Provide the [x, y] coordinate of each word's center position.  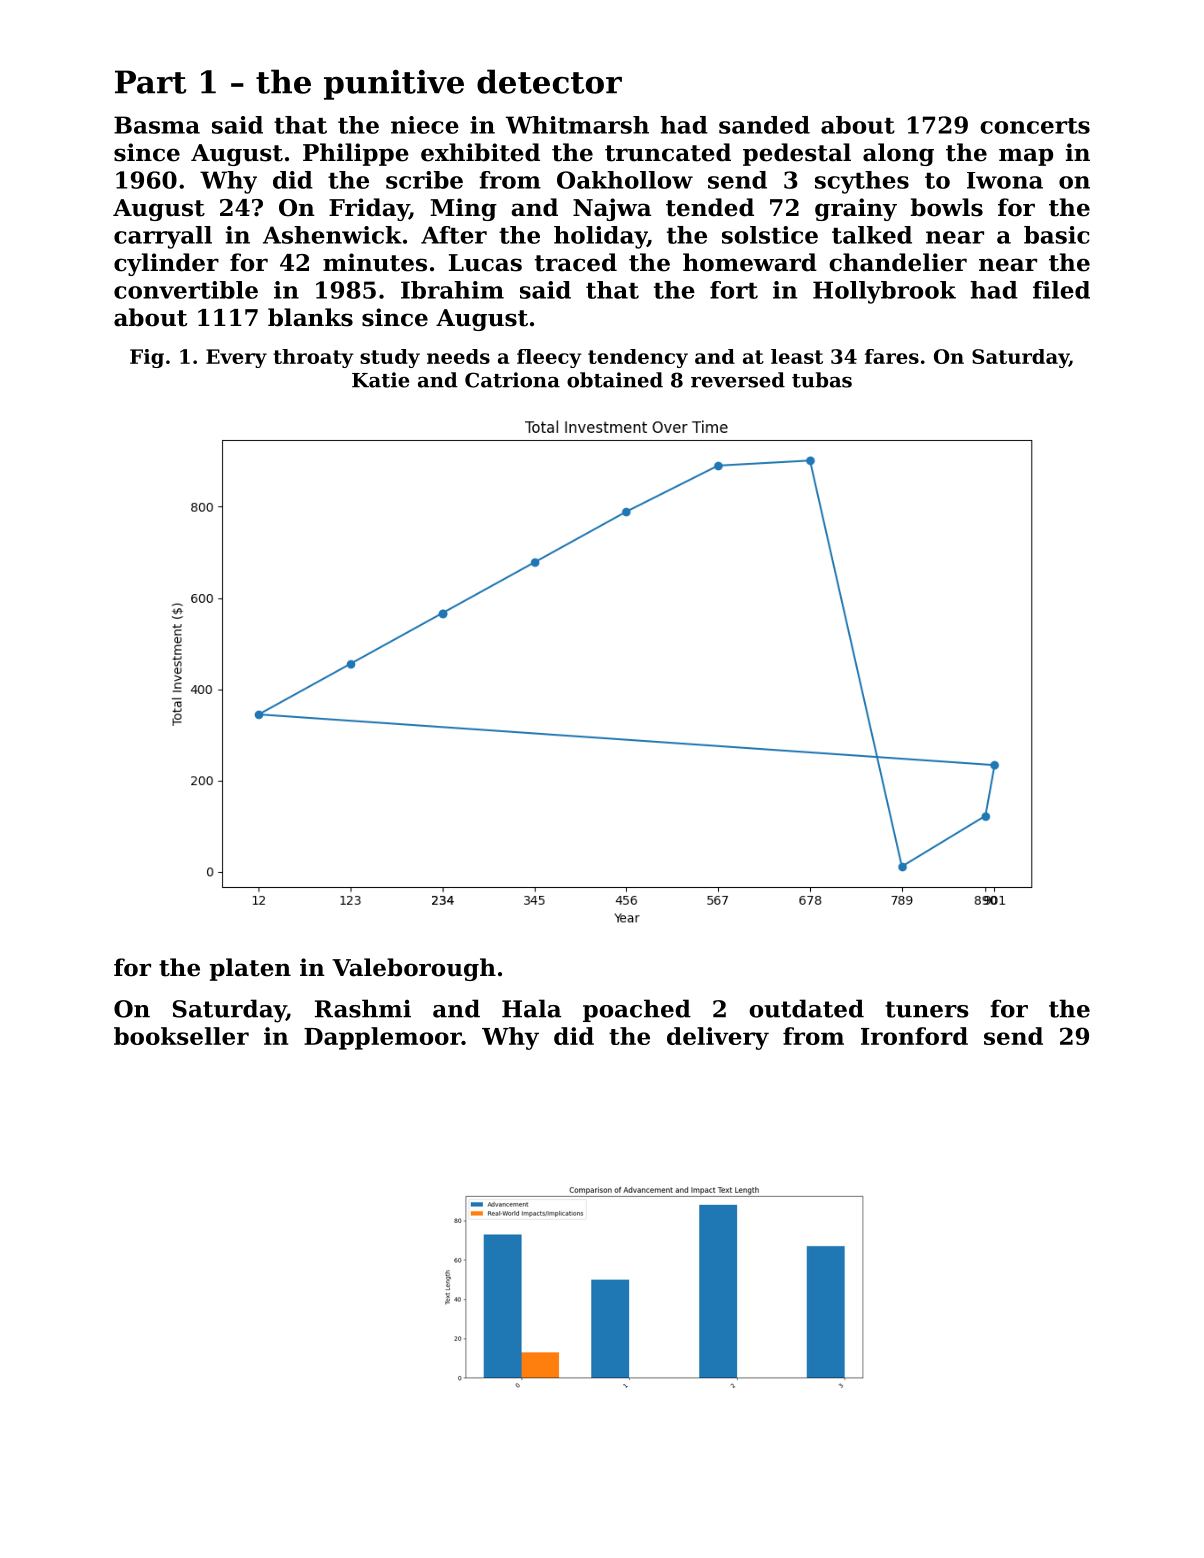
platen [250, 969]
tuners [927, 1009]
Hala [531, 1008]
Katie [381, 380]
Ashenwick [332, 235]
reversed [738, 380]
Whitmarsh [577, 125]
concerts [1035, 126]
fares [892, 356]
